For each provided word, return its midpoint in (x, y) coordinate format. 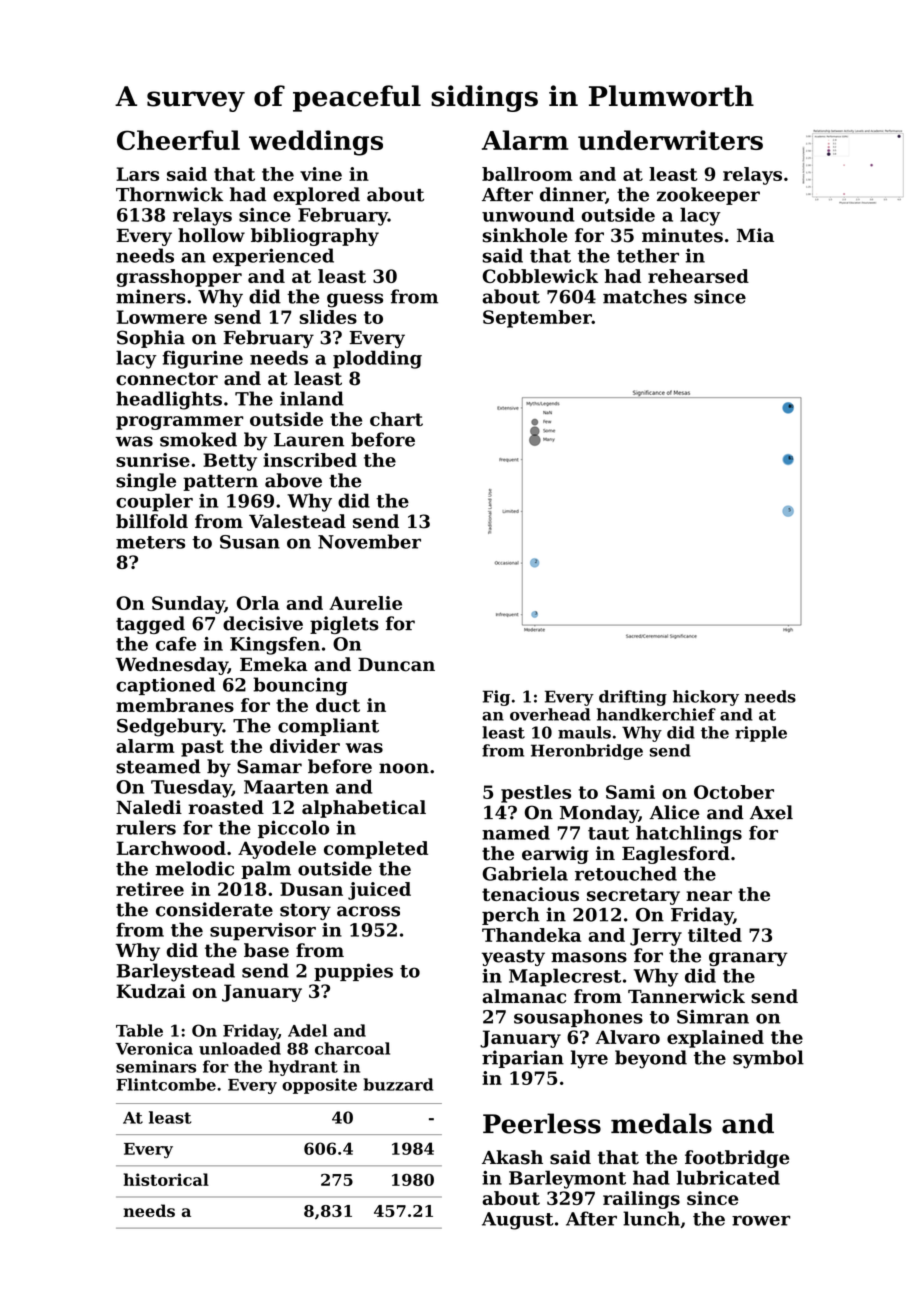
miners (151, 296)
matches (645, 296)
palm (266, 870)
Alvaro (628, 1037)
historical (166, 1179)
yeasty (513, 958)
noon (404, 768)
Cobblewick (540, 276)
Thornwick (169, 194)
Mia (755, 235)
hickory (706, 698)
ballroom (527, 174)
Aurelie (365, 603)
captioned (165, 686)
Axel (771, 812)
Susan (250, 542)
